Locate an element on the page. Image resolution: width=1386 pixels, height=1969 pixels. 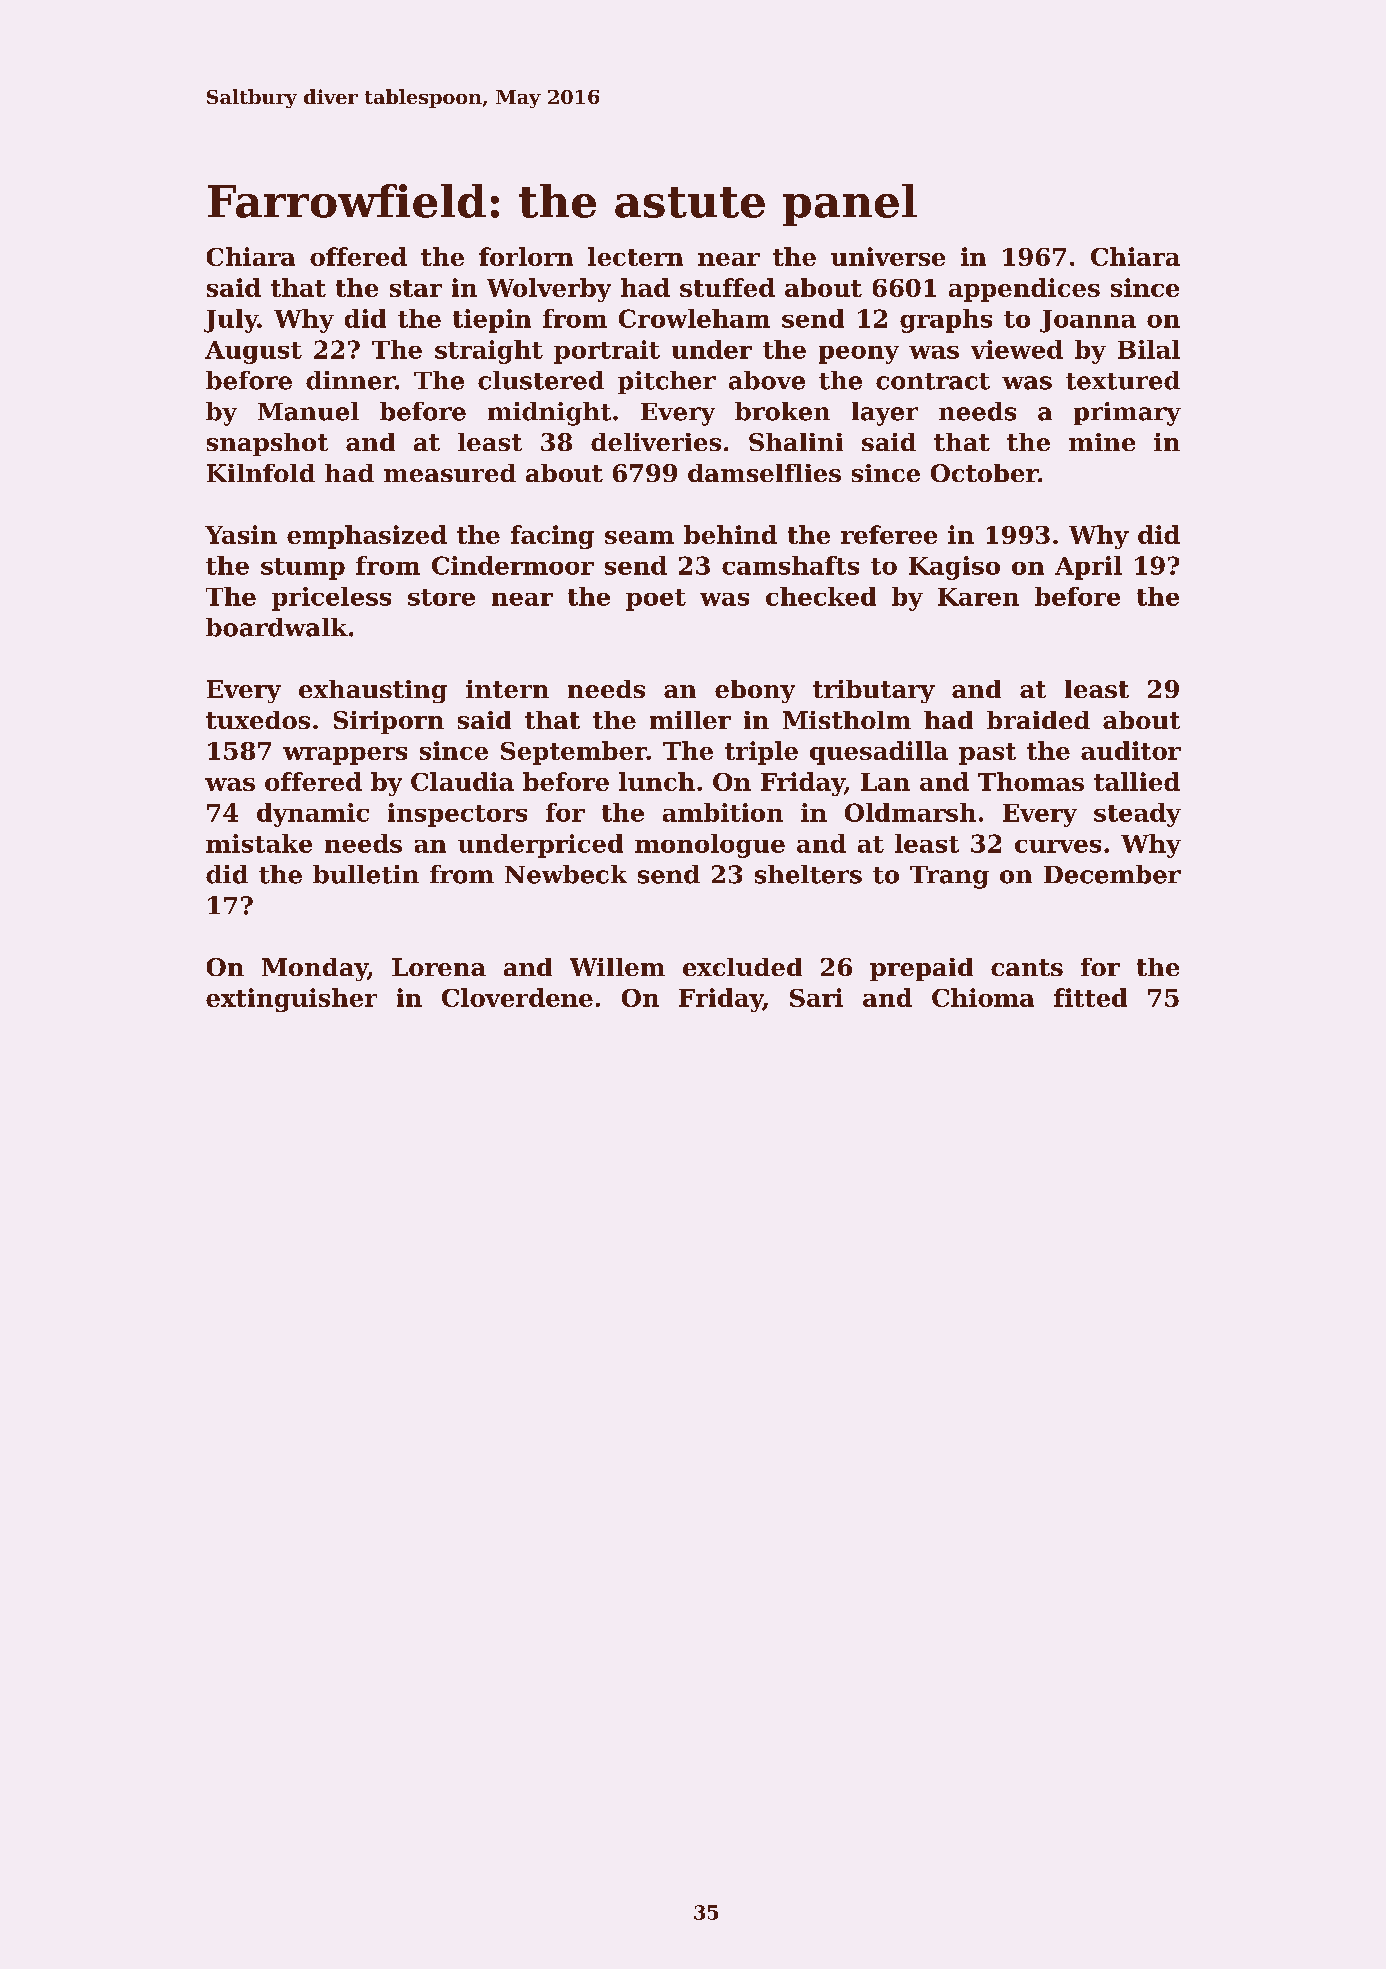
Trang is located at coordinates (949, 877).
